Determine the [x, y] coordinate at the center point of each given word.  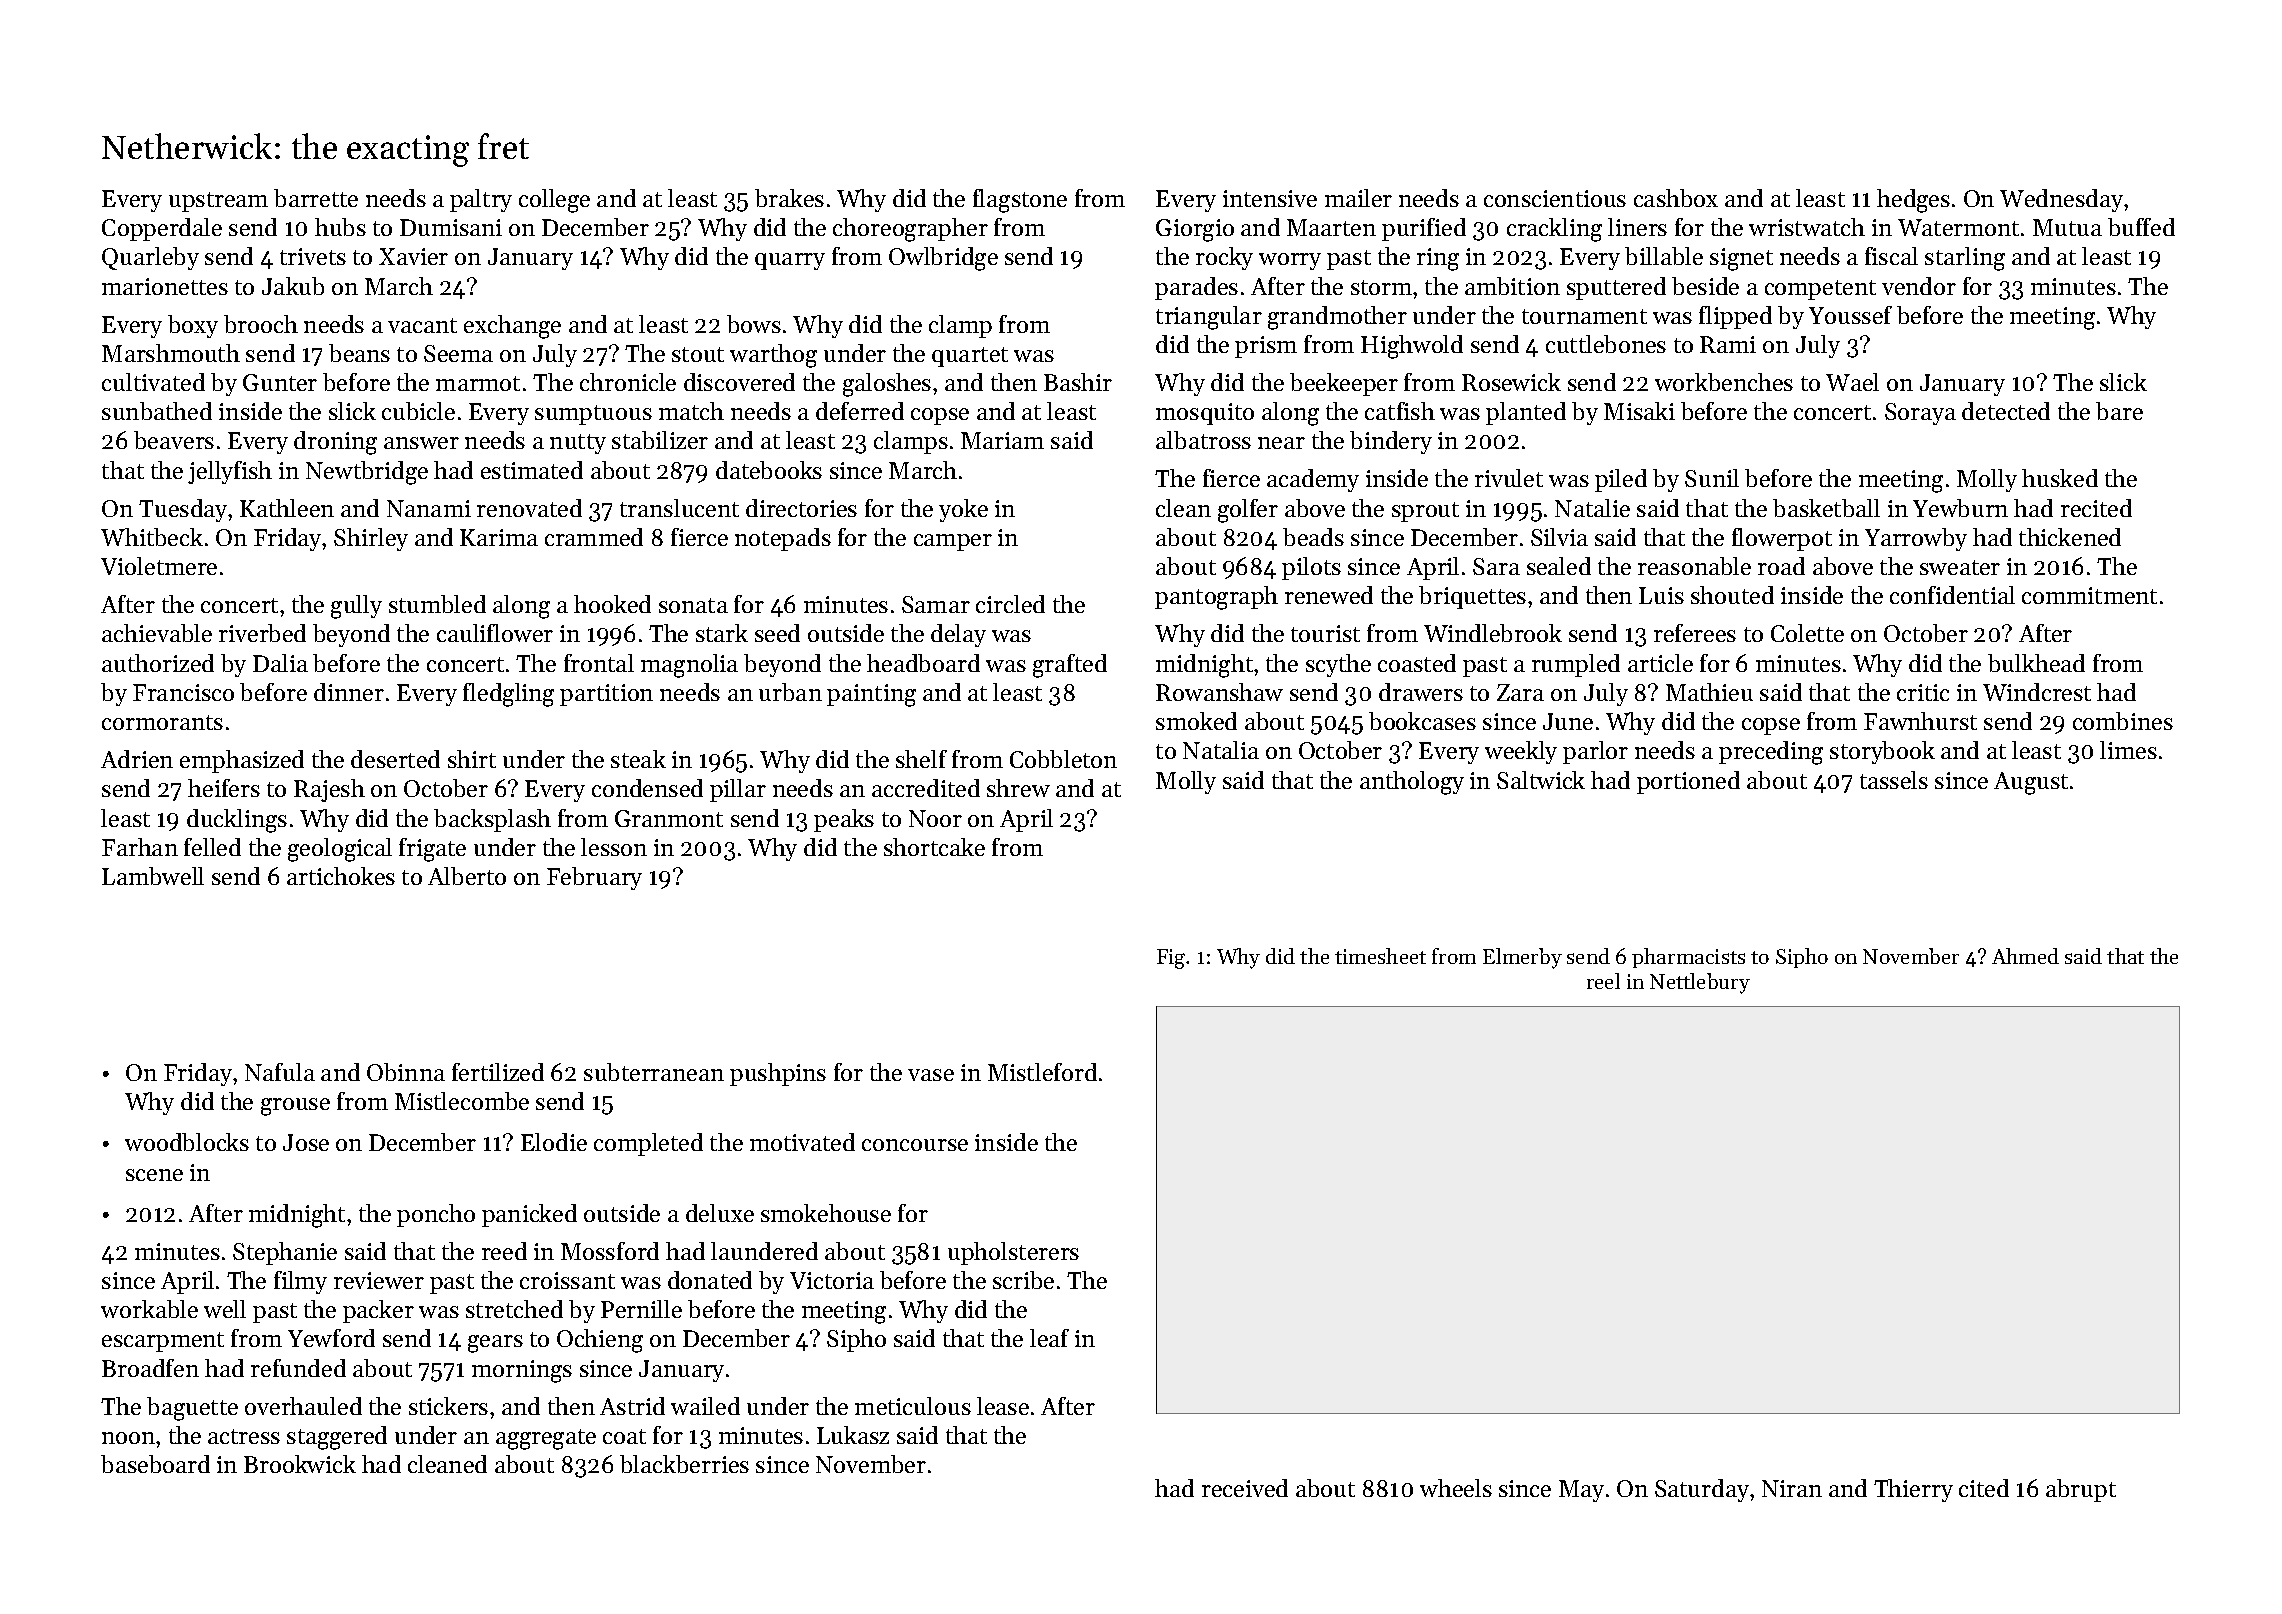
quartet [970, 357]
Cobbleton [1063, 759]
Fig [1171, 959]
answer [421, 443]
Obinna [406, 1072]
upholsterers [1013, 1253]
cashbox [1676, 198]
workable [149, 1309]
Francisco [183, 692]
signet [1741, 259]
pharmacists [1688, 958]
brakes [789, 198]
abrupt [2081, 1490]
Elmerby [1522, 958]
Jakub [293, 286]
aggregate [546, 1439]
